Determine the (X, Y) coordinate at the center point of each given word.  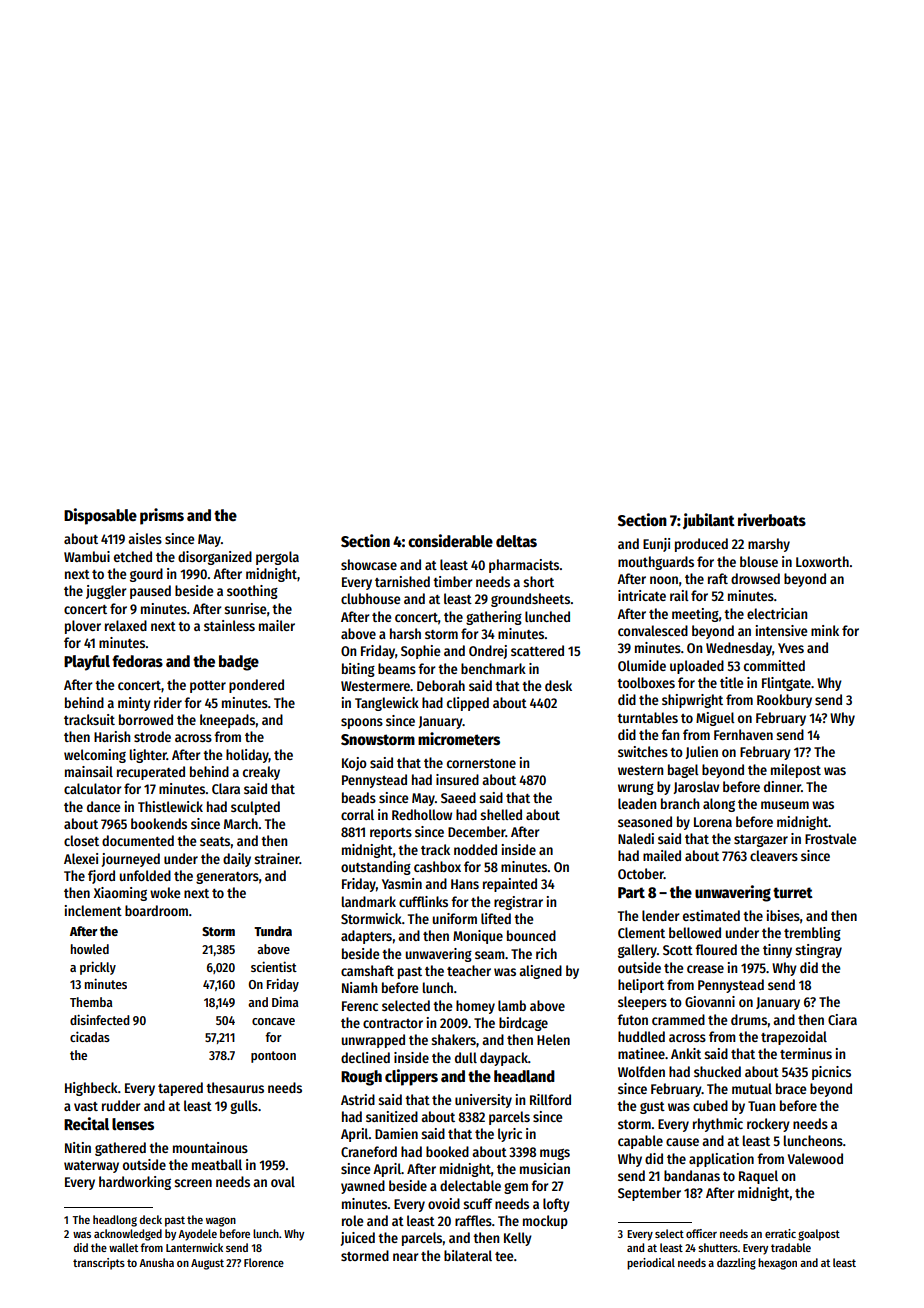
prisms (162, 516)
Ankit (686, 1053)
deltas (516, 541)
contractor (393, 1023)
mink (825, 630)
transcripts (99, 1264)
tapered (180, 1089)
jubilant (709, 521)
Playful (87, 663)
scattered (537, 650)
